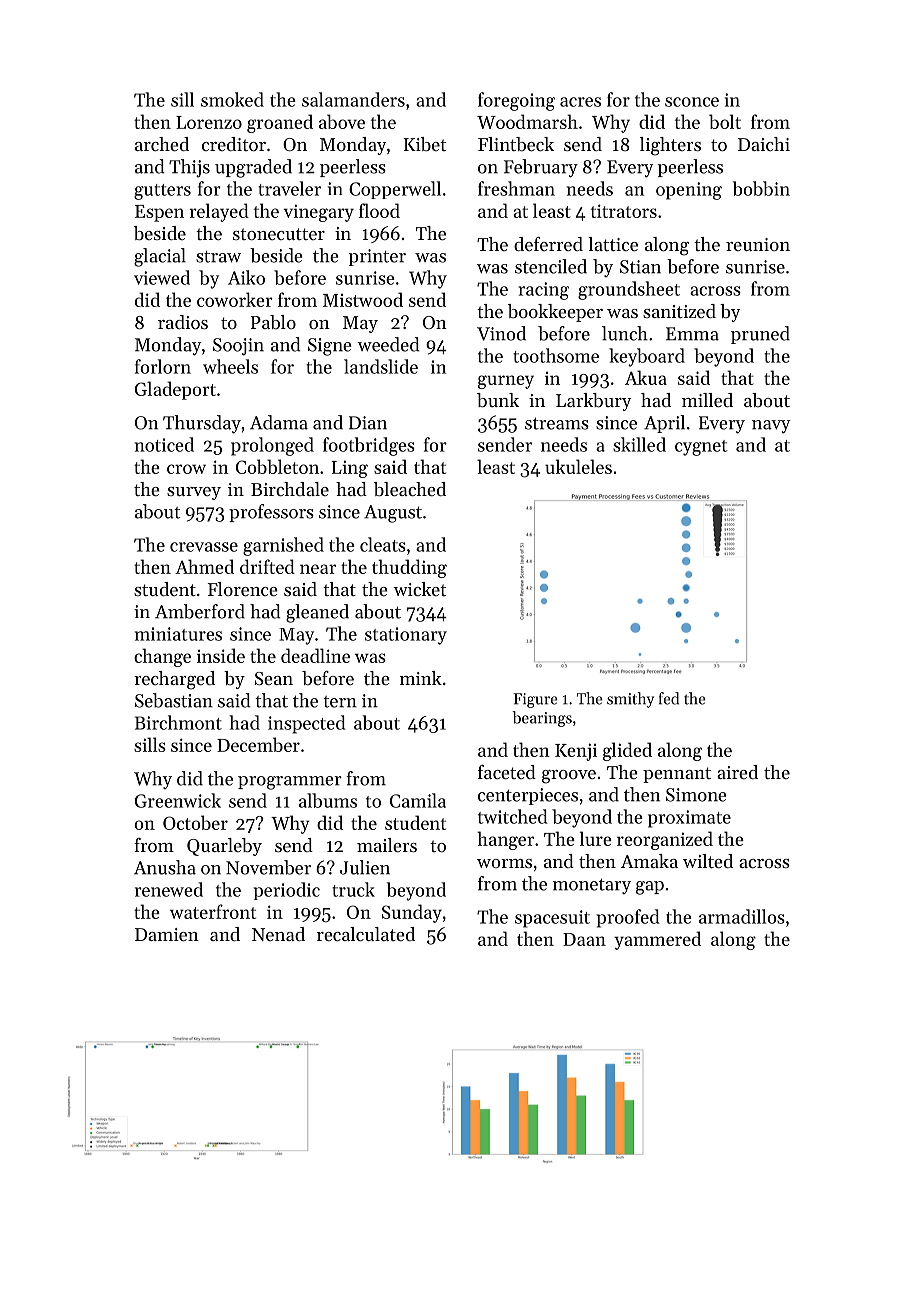 The width and height of the screenshot is (924, 1314). I want to click on Mistwood, so click(363, 299).
